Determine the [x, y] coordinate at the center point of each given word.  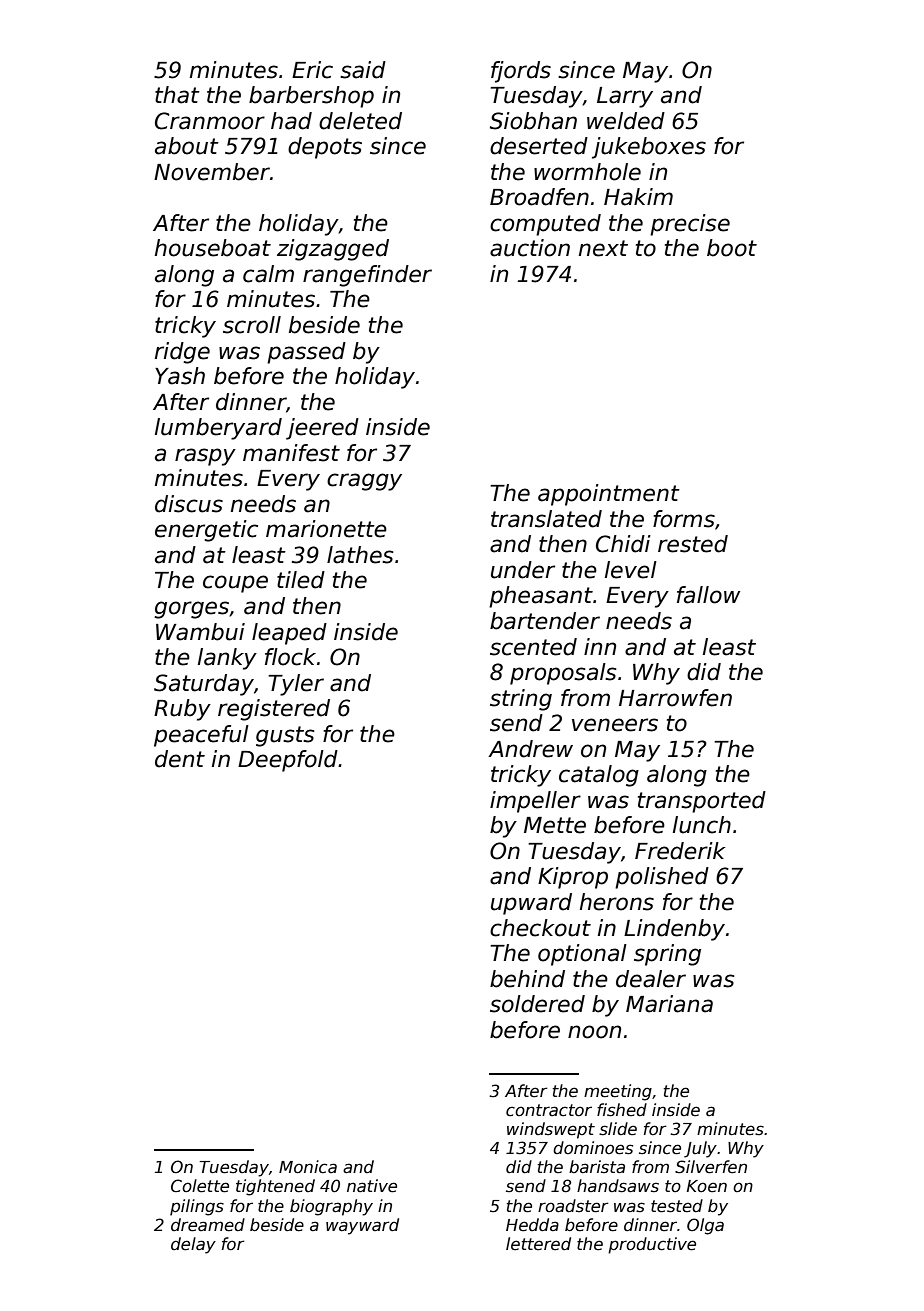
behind [527, 979]
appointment [609, 495]
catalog [599, 776]
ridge [182, 353]
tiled [301, 580]
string [521, 700]
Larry [625, 97]
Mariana [669, 1004]
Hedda [532, 1225]
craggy [364, 482]
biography [331, 1207]
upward [531, 904]
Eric [312, 70]
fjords [521, 72]
